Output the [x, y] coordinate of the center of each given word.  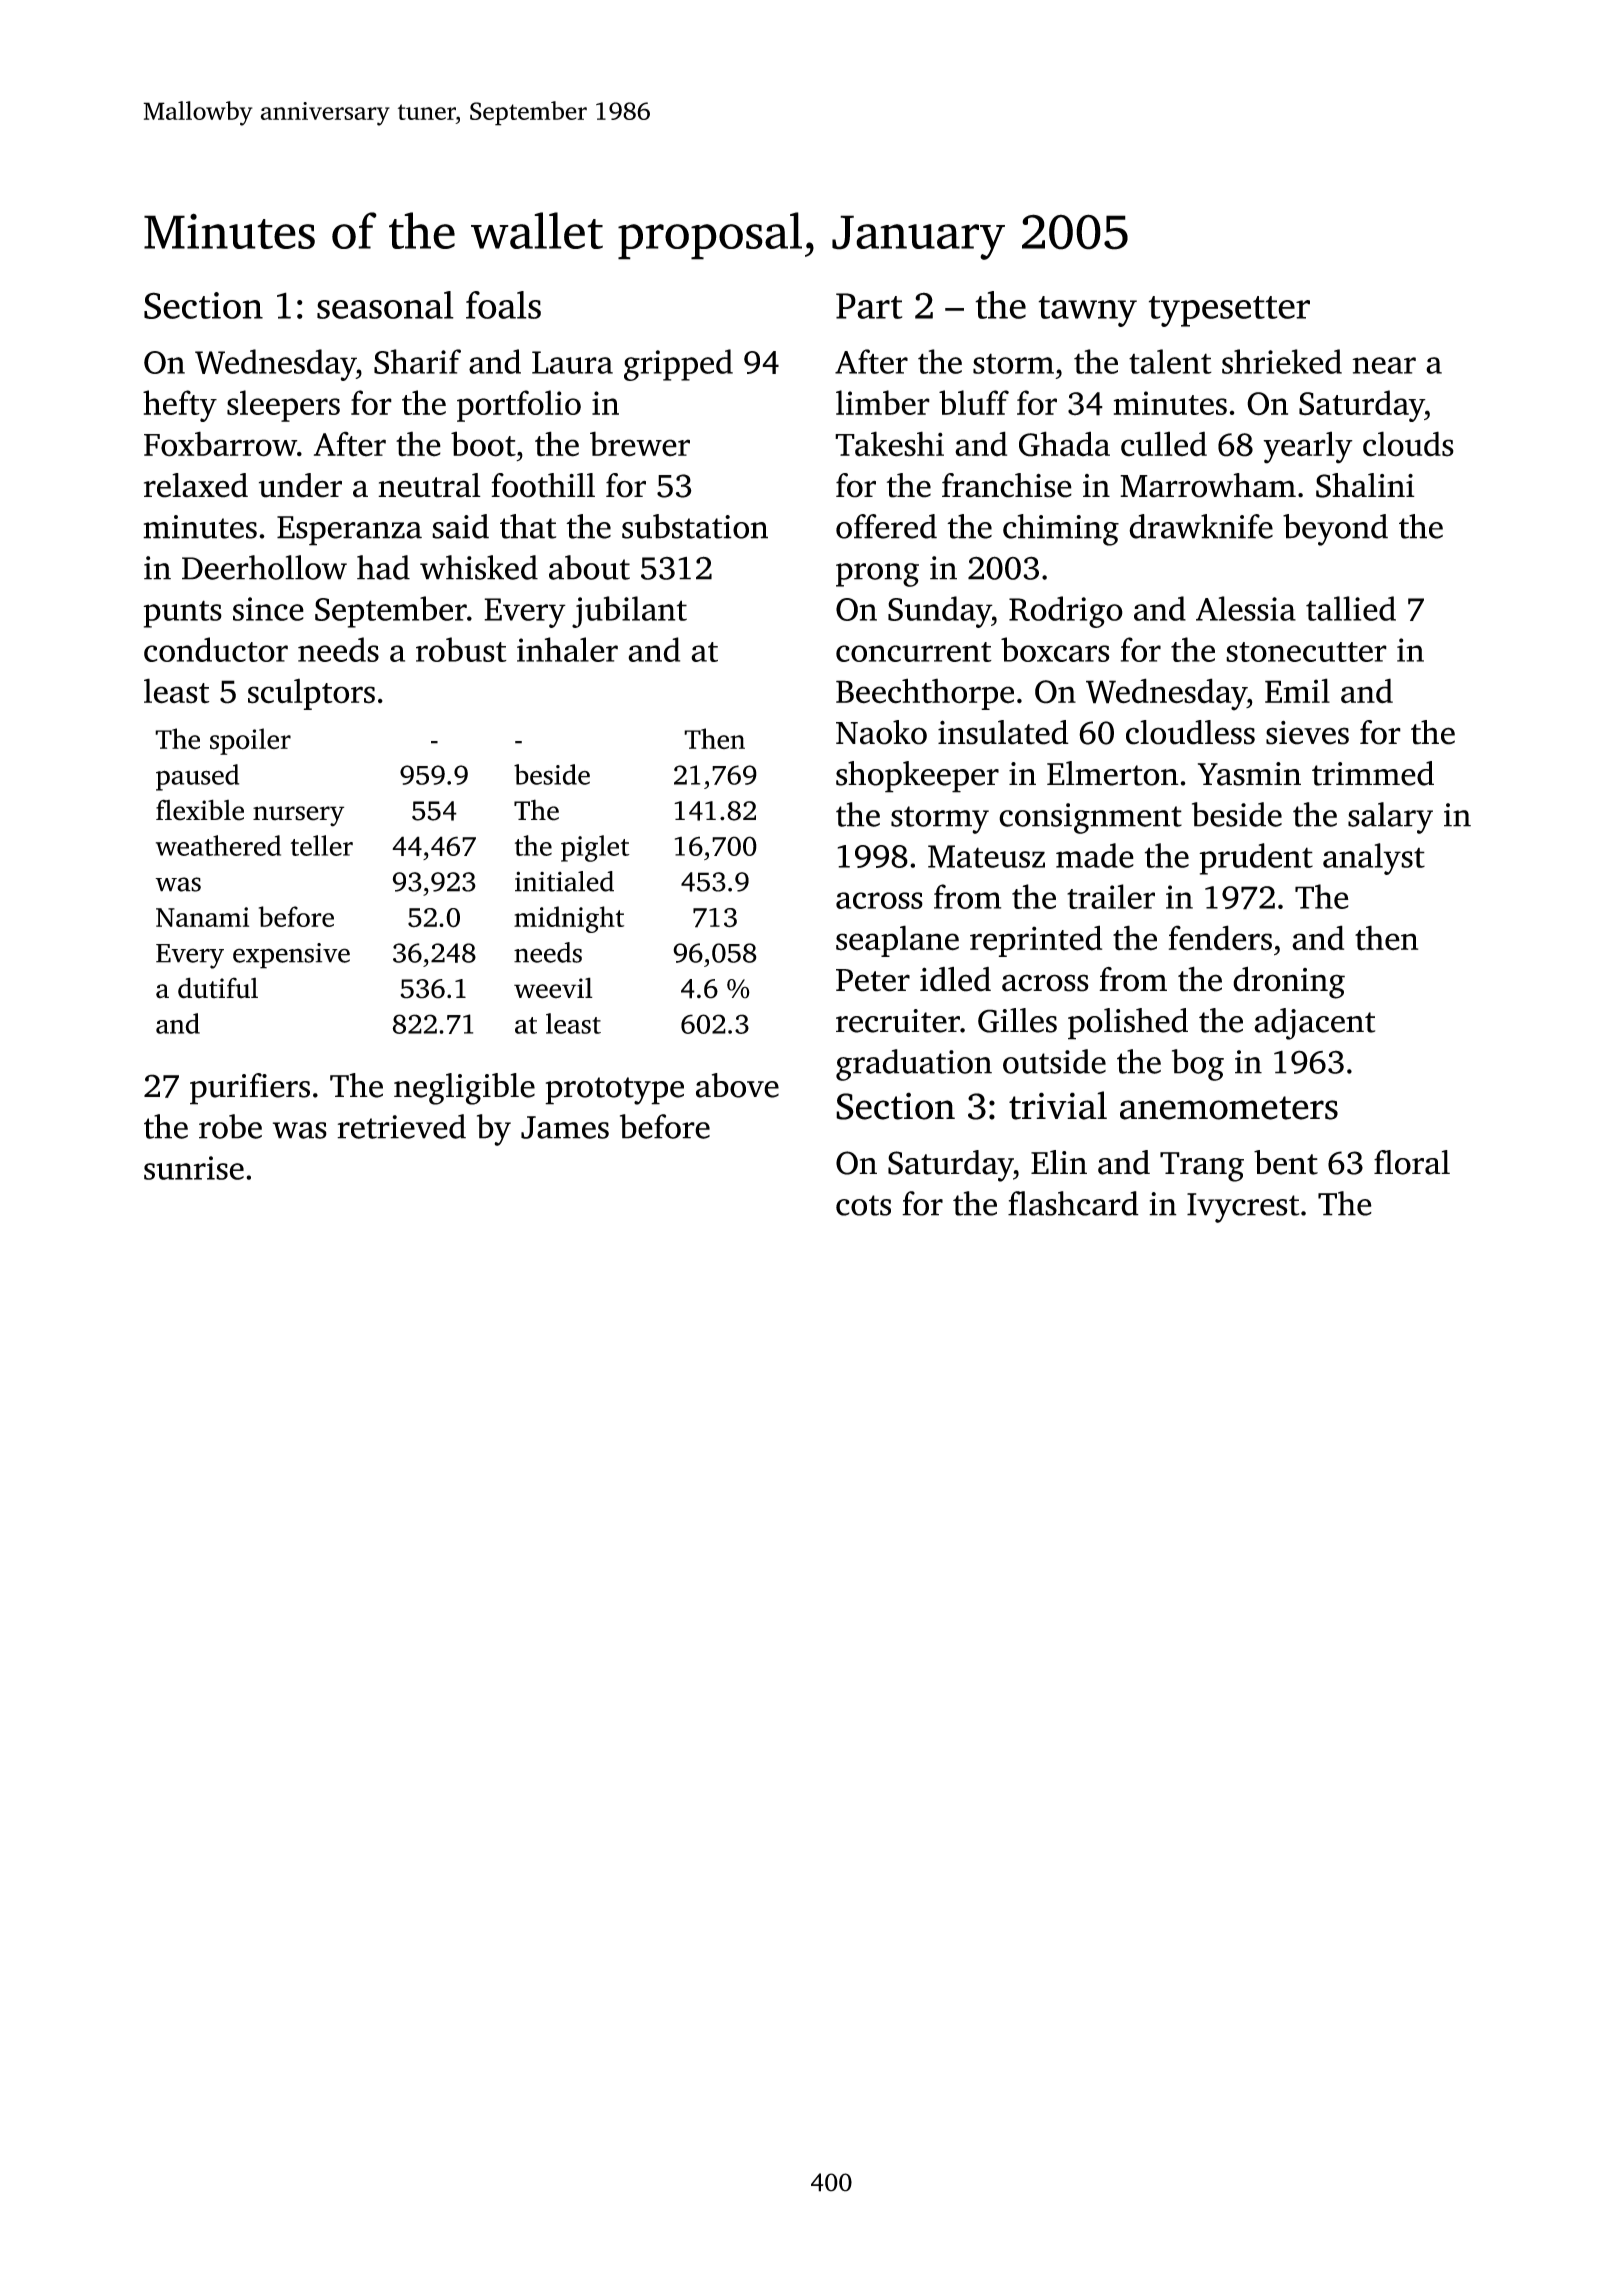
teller [322, 845]
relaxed [196, 485]
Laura [572, 362]
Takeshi [889, 444]
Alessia [1246, 608]
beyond [1335, 530]
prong [877, 575]
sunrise [194, 1168]
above [737, 1085]
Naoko [881, 732]
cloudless [1190, 732]
